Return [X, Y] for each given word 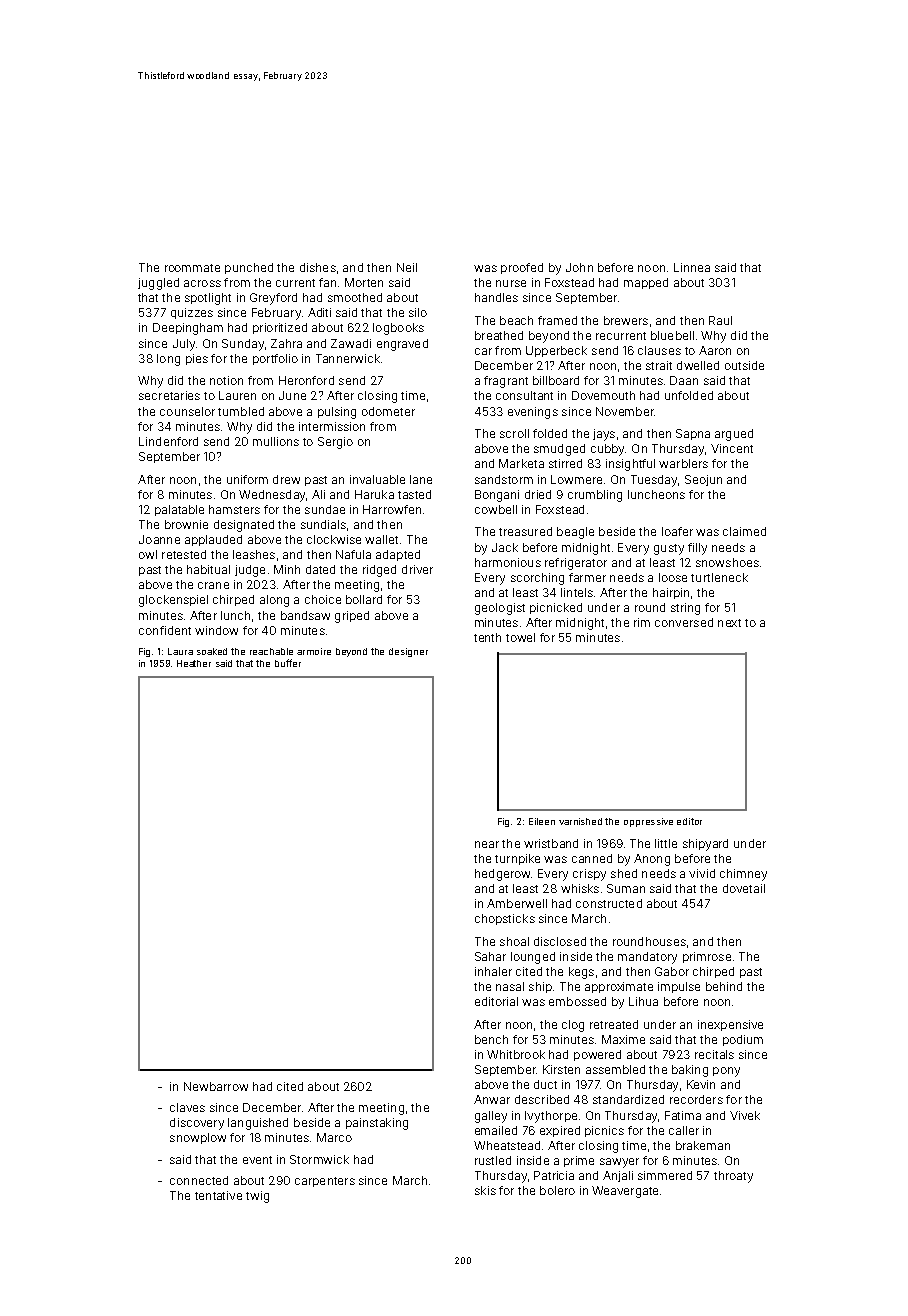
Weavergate [625, 1192]
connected [199, 1180]
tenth [487, 637]
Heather [194, 663]
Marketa [521, 463]
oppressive [648, 822]
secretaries [169, 395]
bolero [557, 1190]
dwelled [698, 365]
